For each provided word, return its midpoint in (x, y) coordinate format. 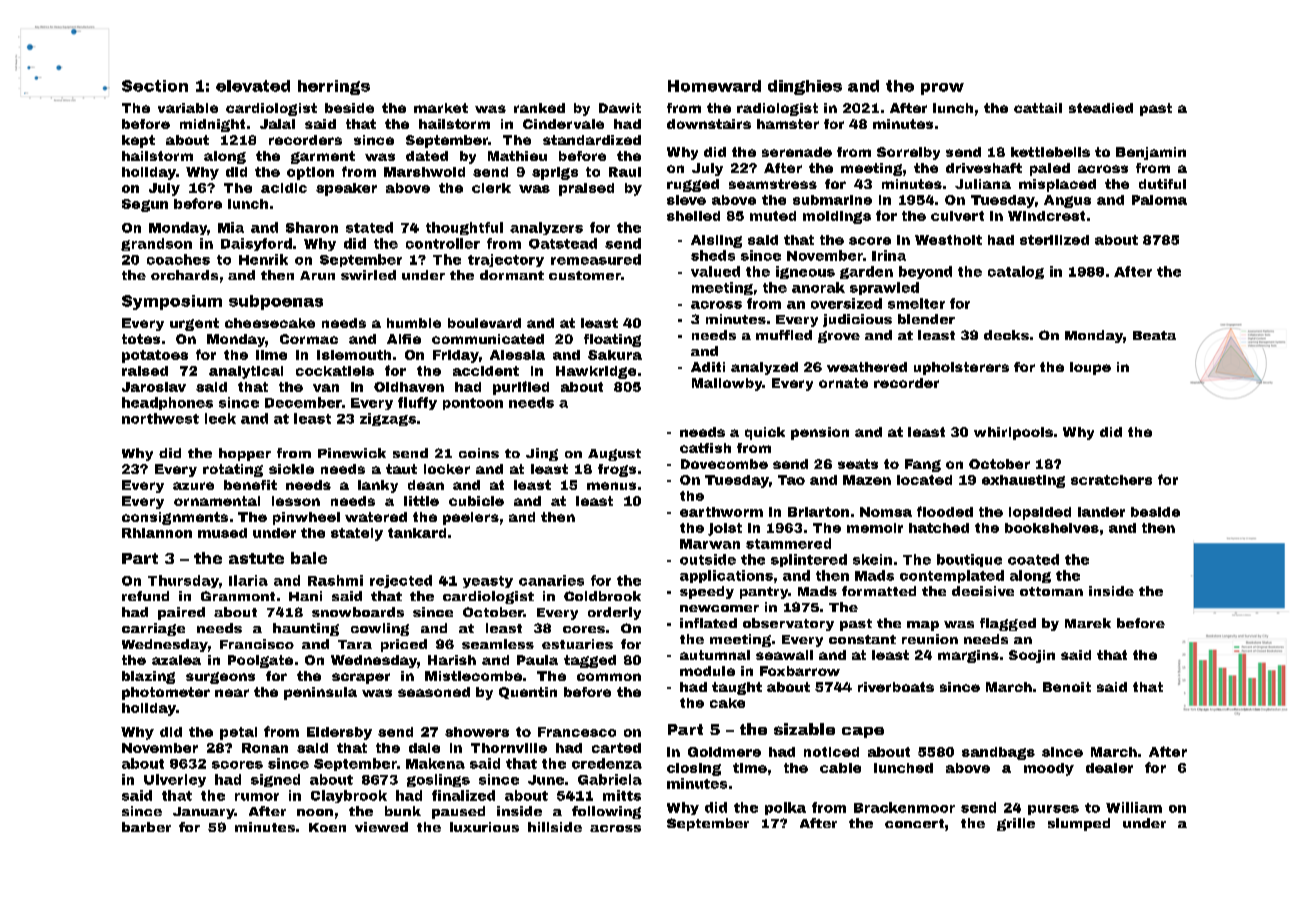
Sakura (615, 355)
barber (146, 827)
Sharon (312, 227)
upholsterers (961, 368)
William (1134, 807)
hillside (555, 827)
